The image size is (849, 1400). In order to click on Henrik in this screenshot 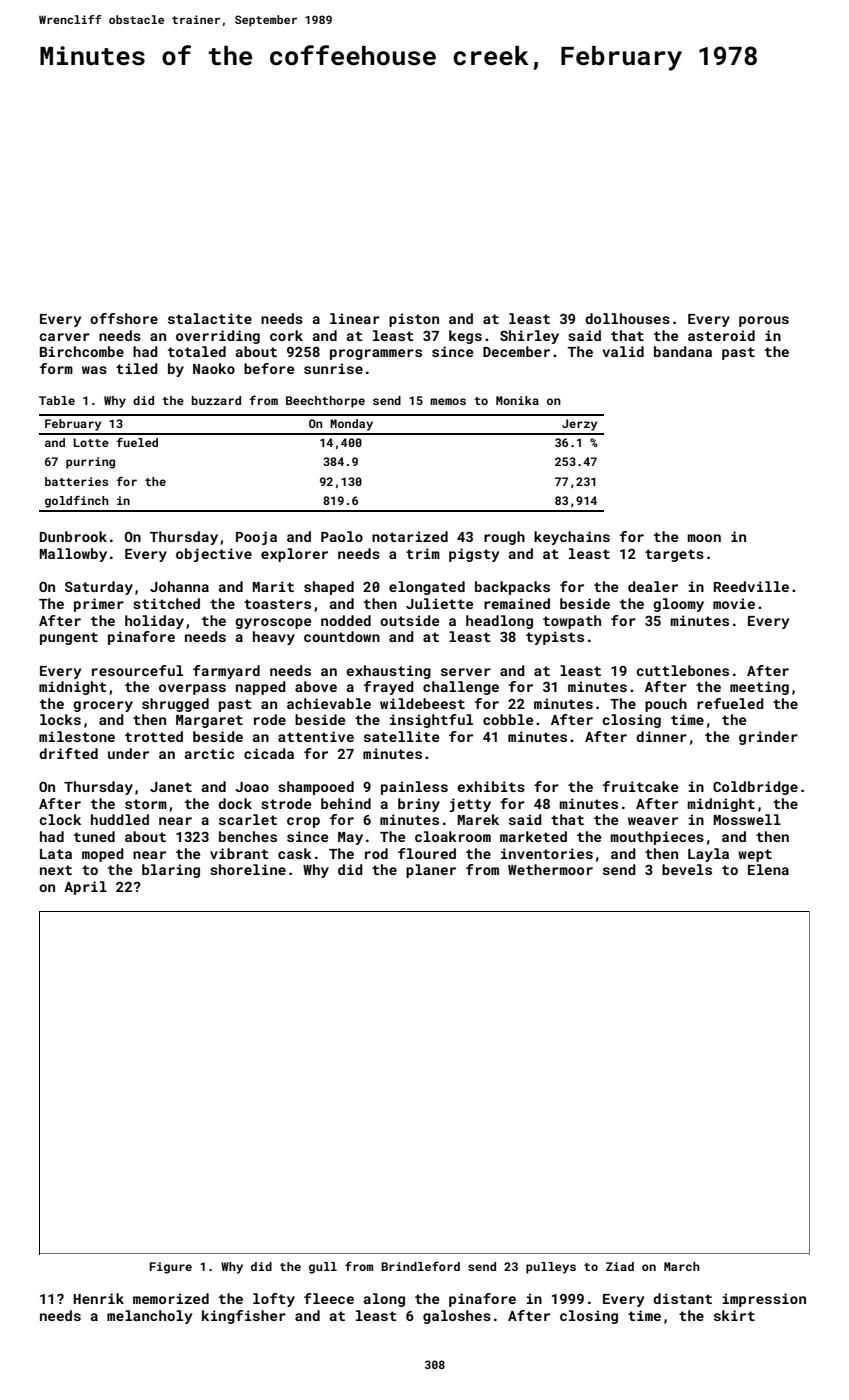, I will do `click(99, 1298)`.
